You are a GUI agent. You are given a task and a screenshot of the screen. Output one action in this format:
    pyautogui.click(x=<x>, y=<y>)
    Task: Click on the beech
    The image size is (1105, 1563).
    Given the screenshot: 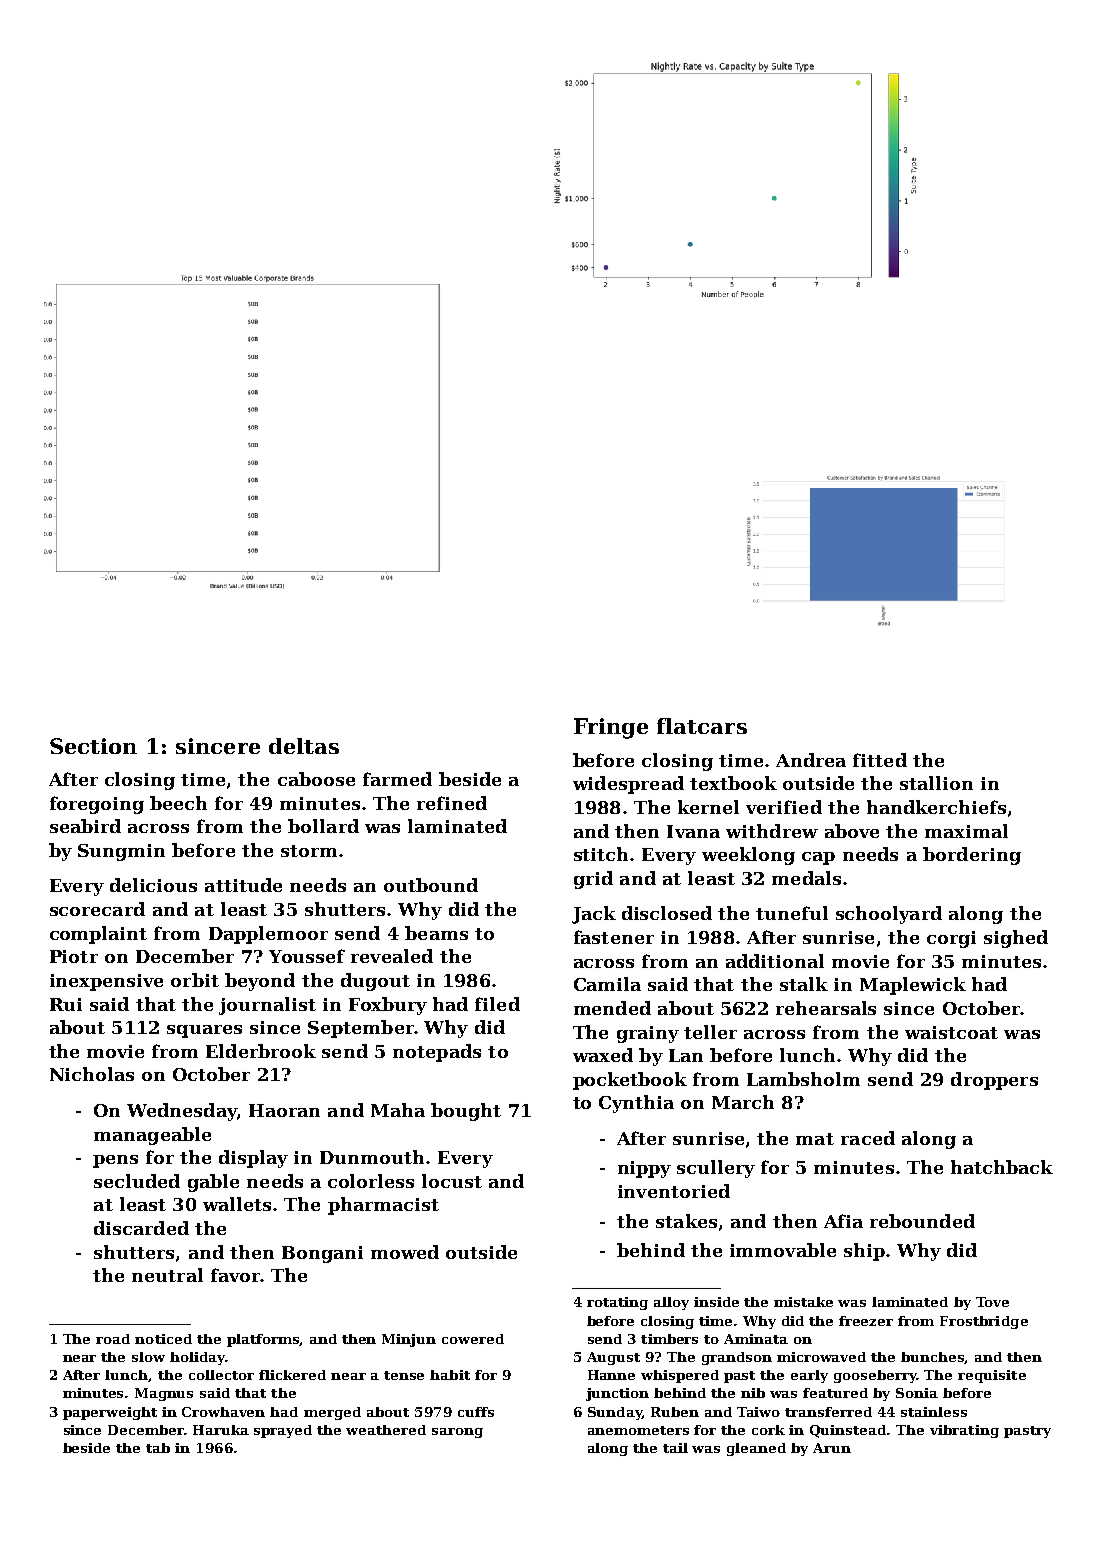 What is the action you would take?
    pyautogui.click(x=178, y=803)
